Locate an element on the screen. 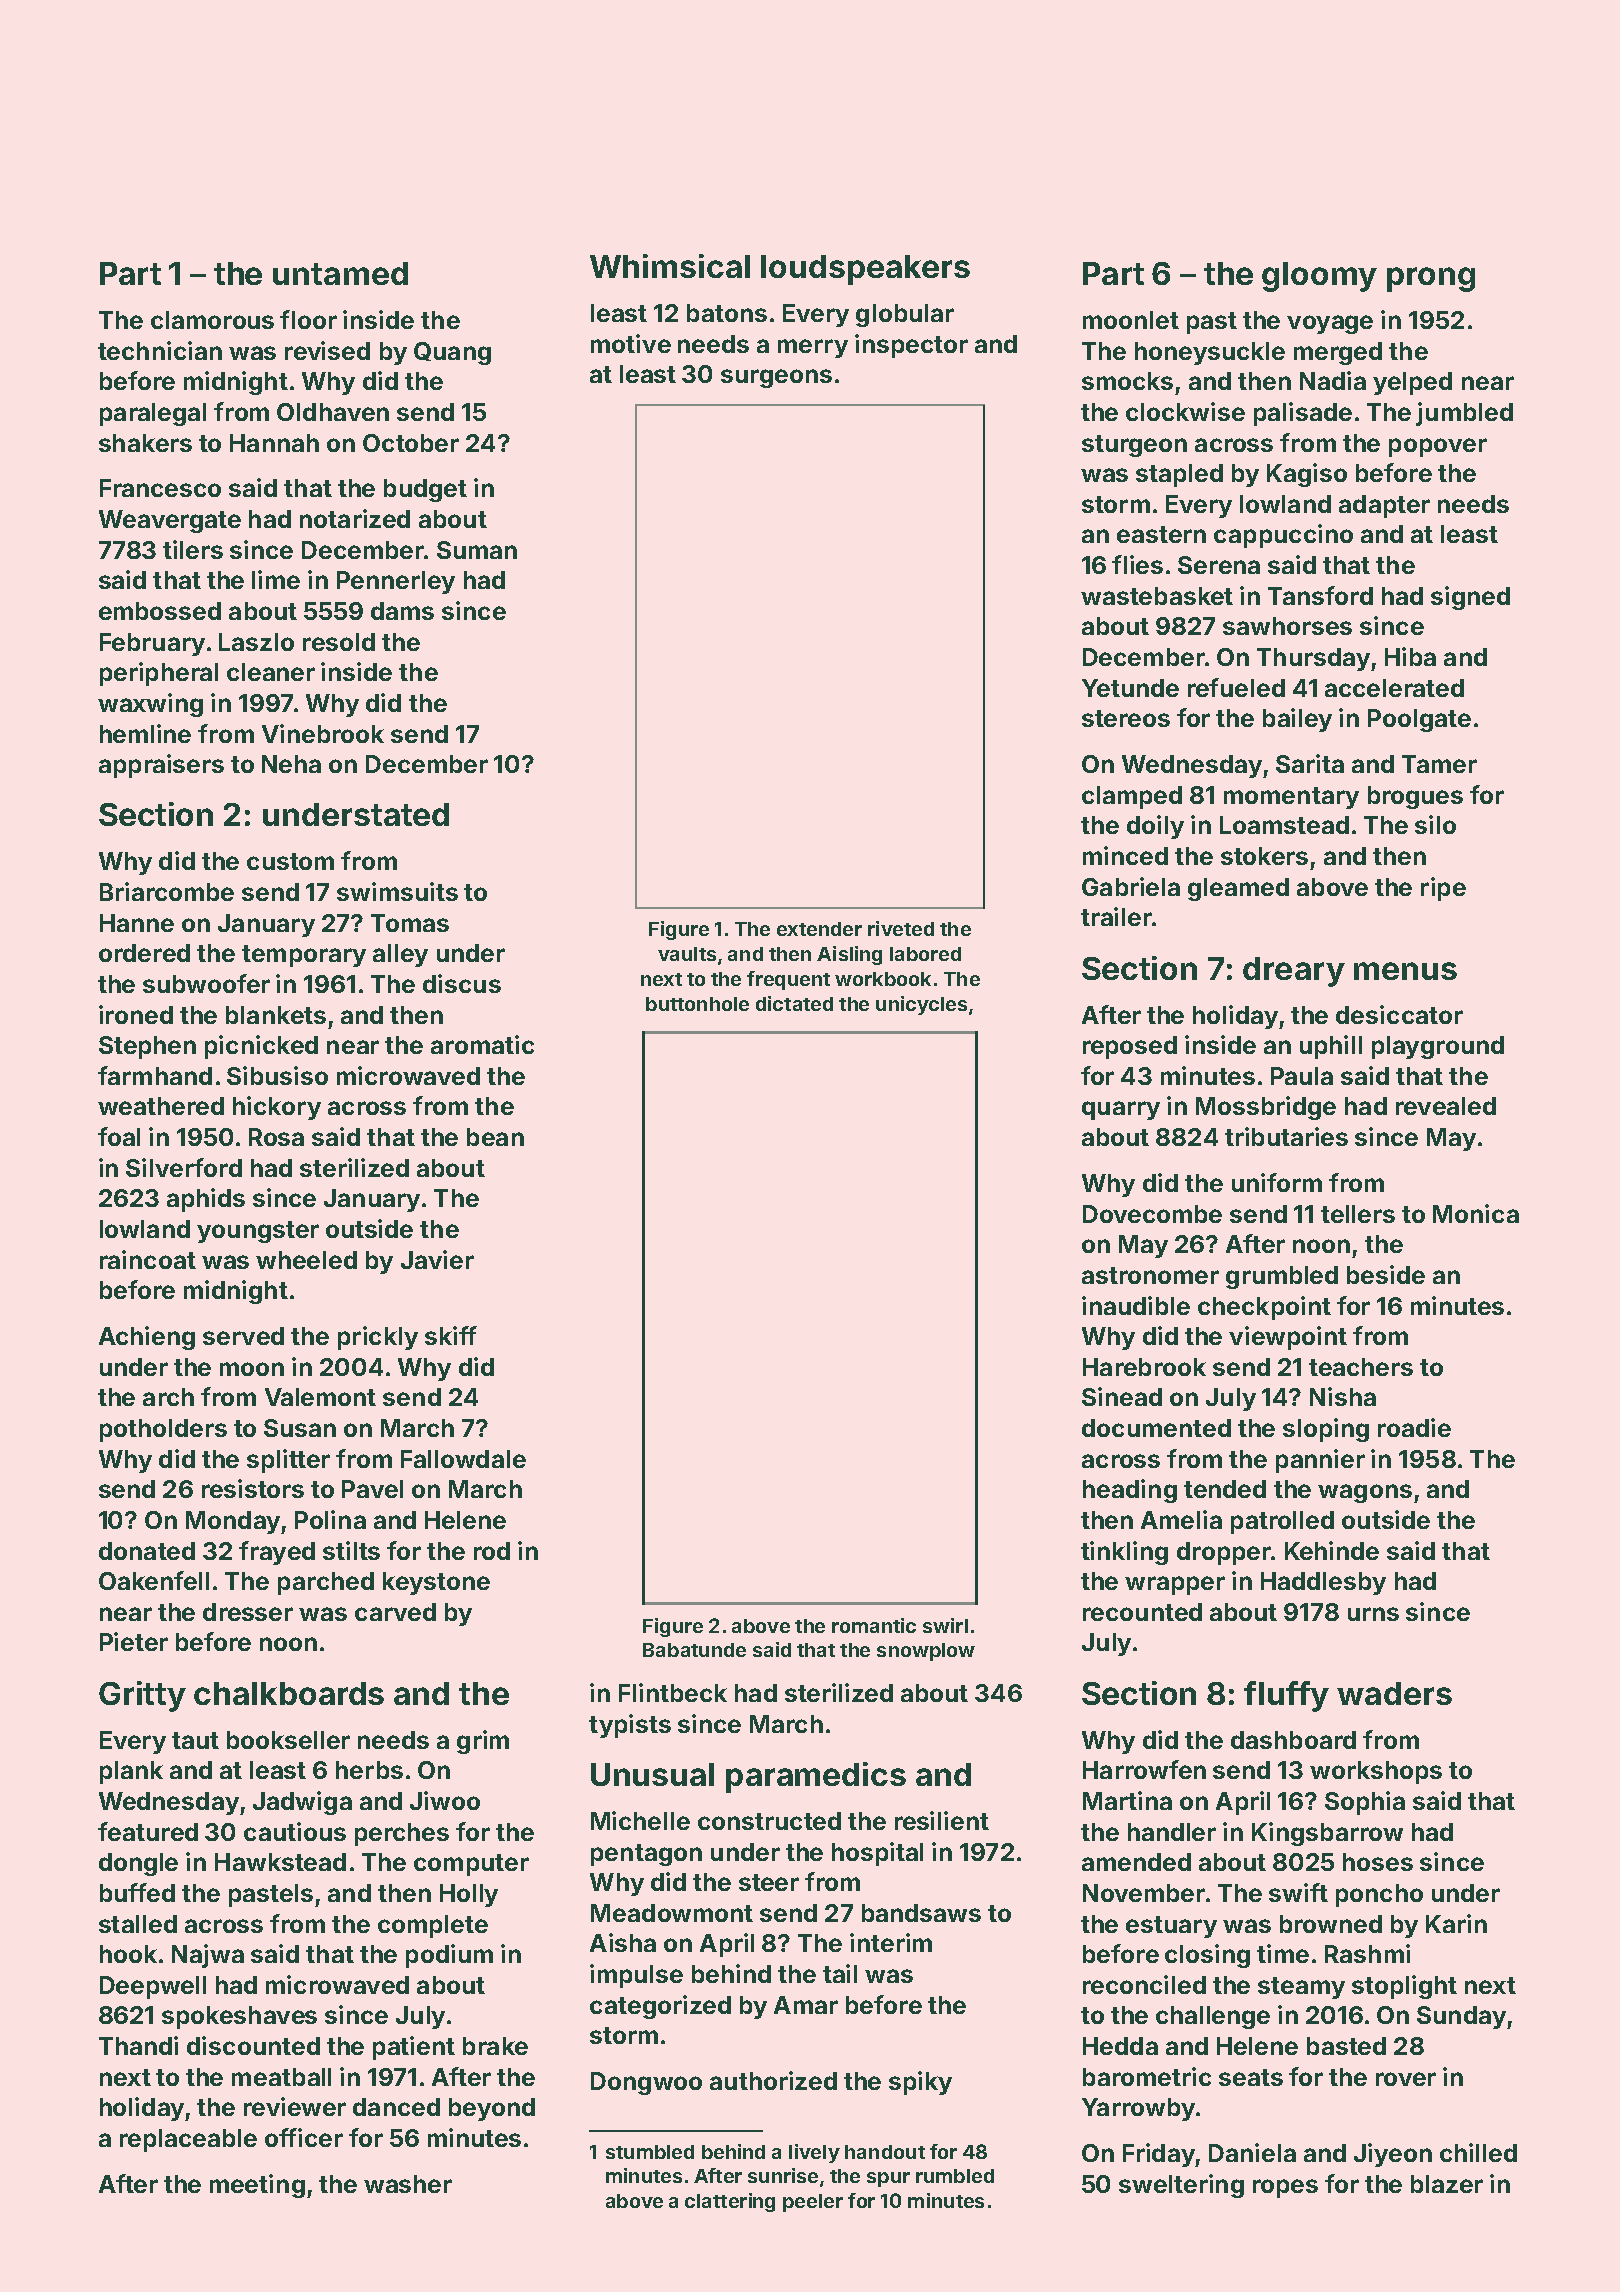 The width and height of the screenshot is (1620, 2292). swirl is located at coordinates (945, 1625).
